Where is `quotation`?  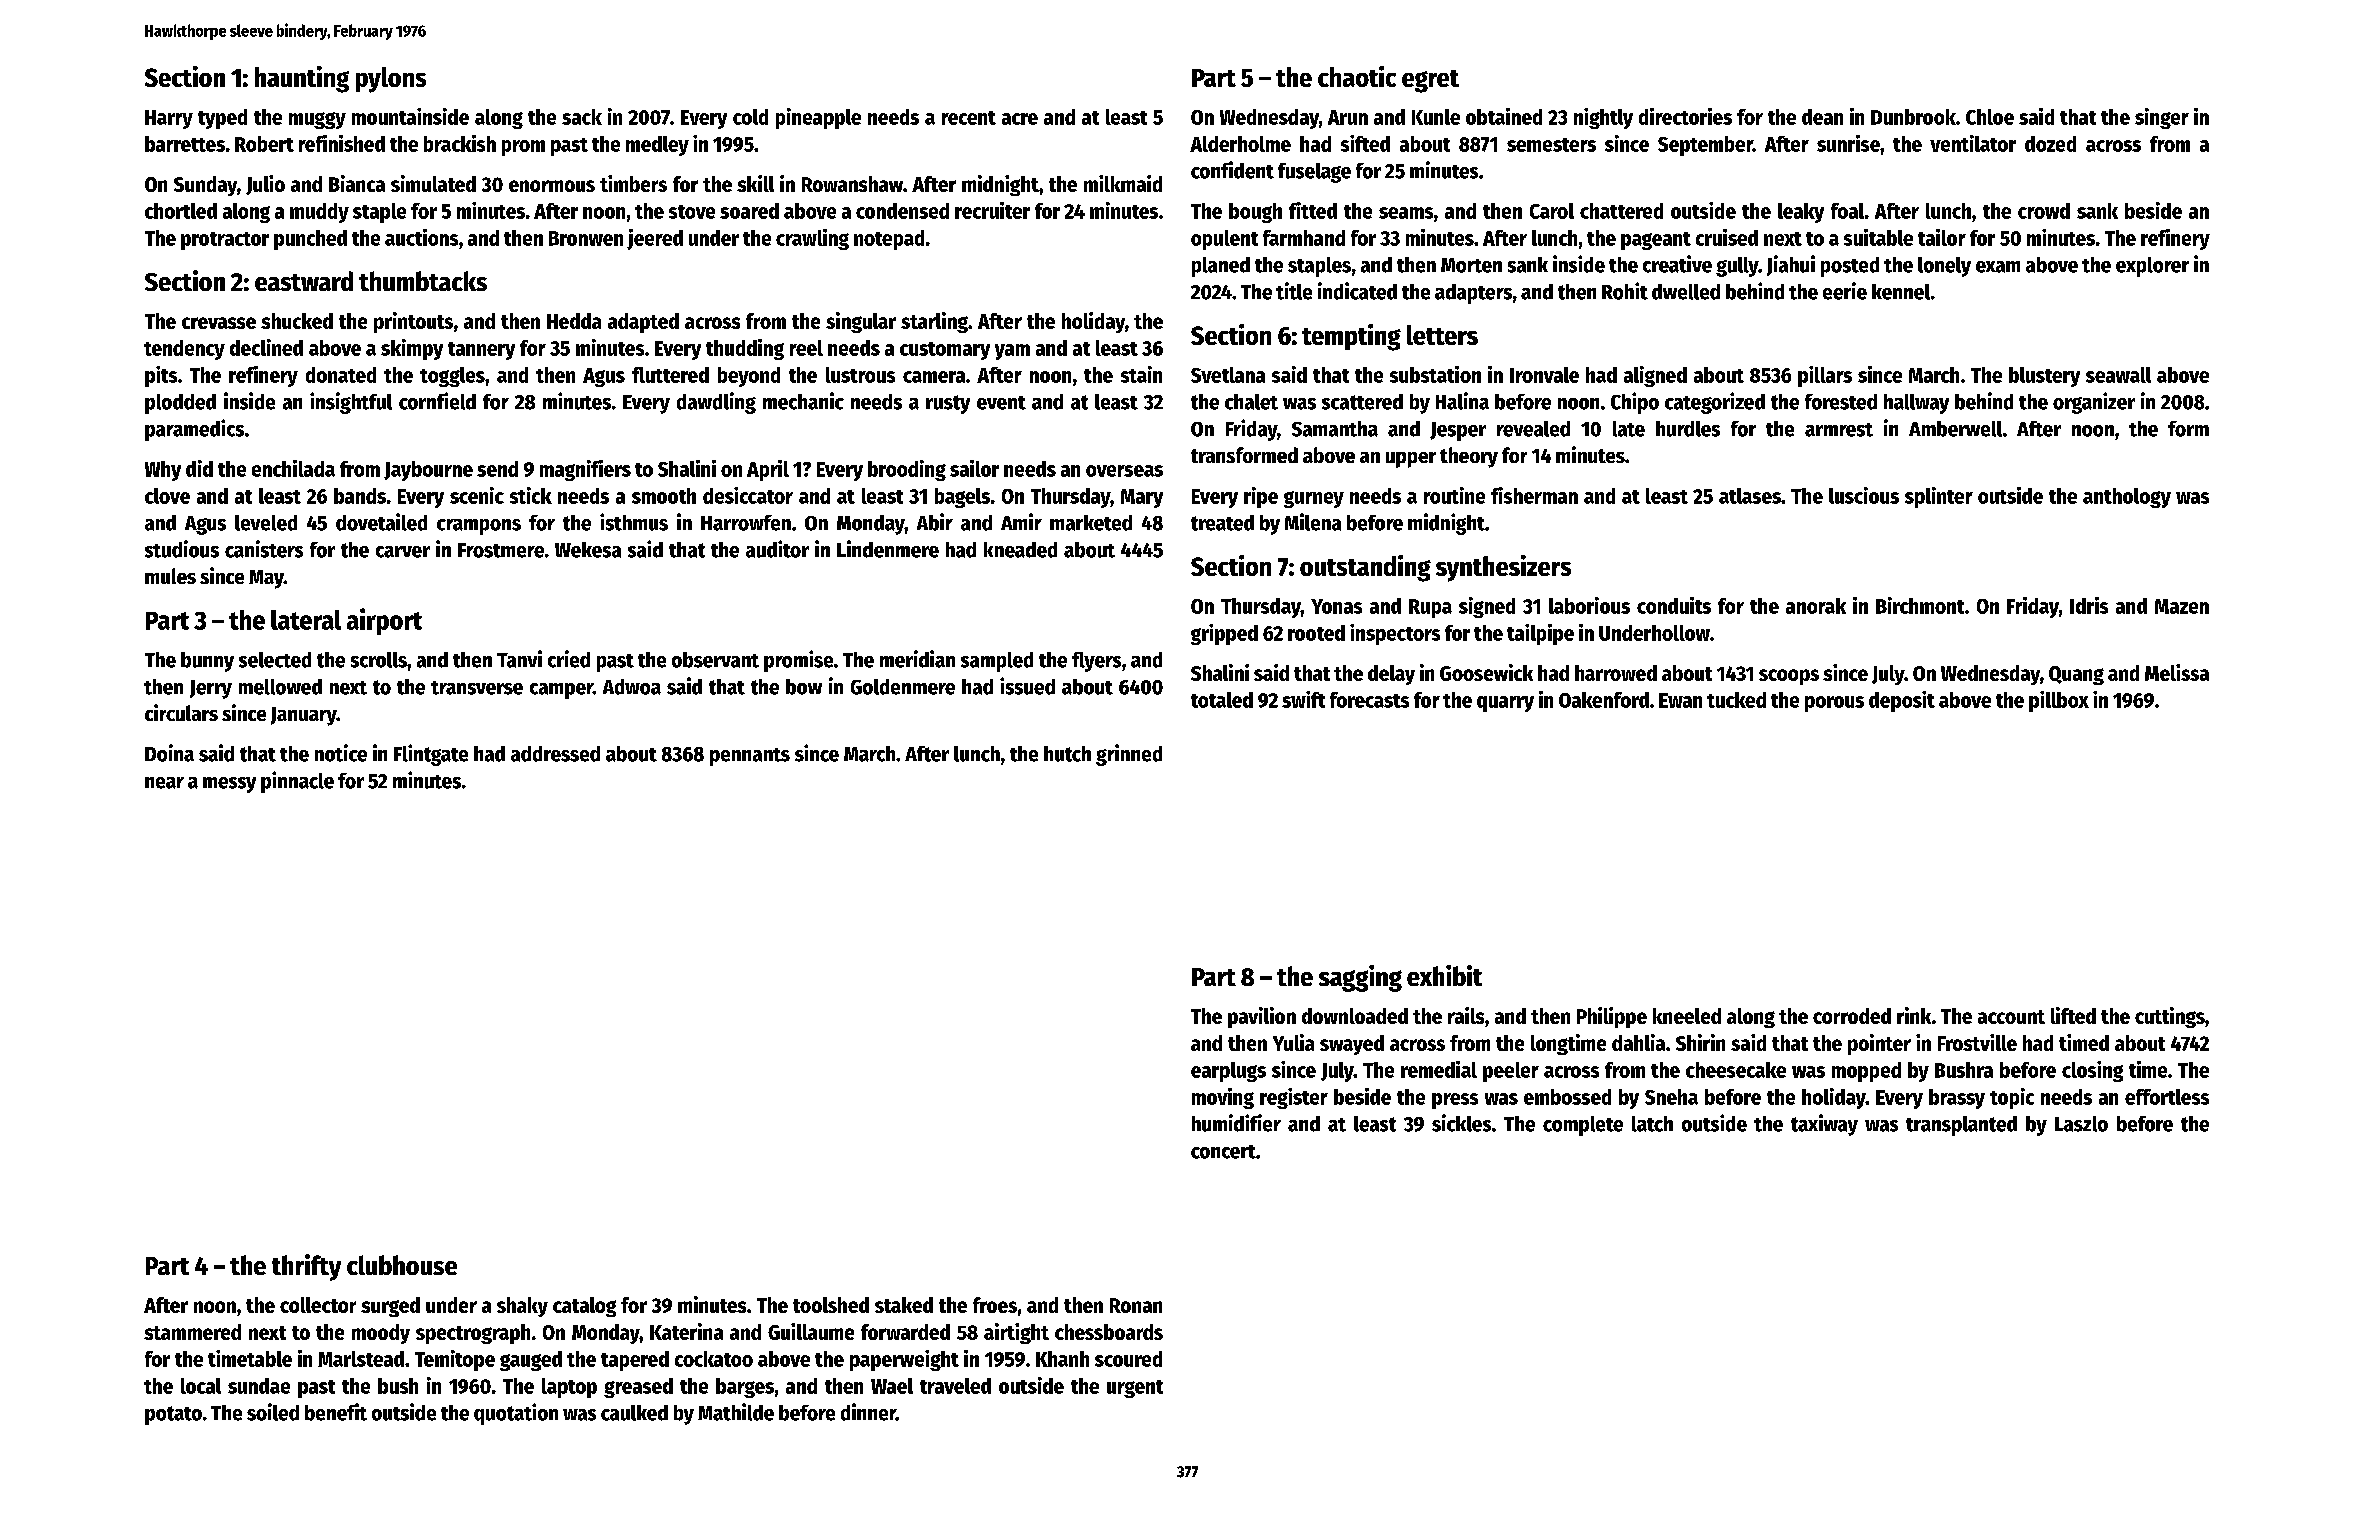
quotation is located at coordinates (516, 1414).
